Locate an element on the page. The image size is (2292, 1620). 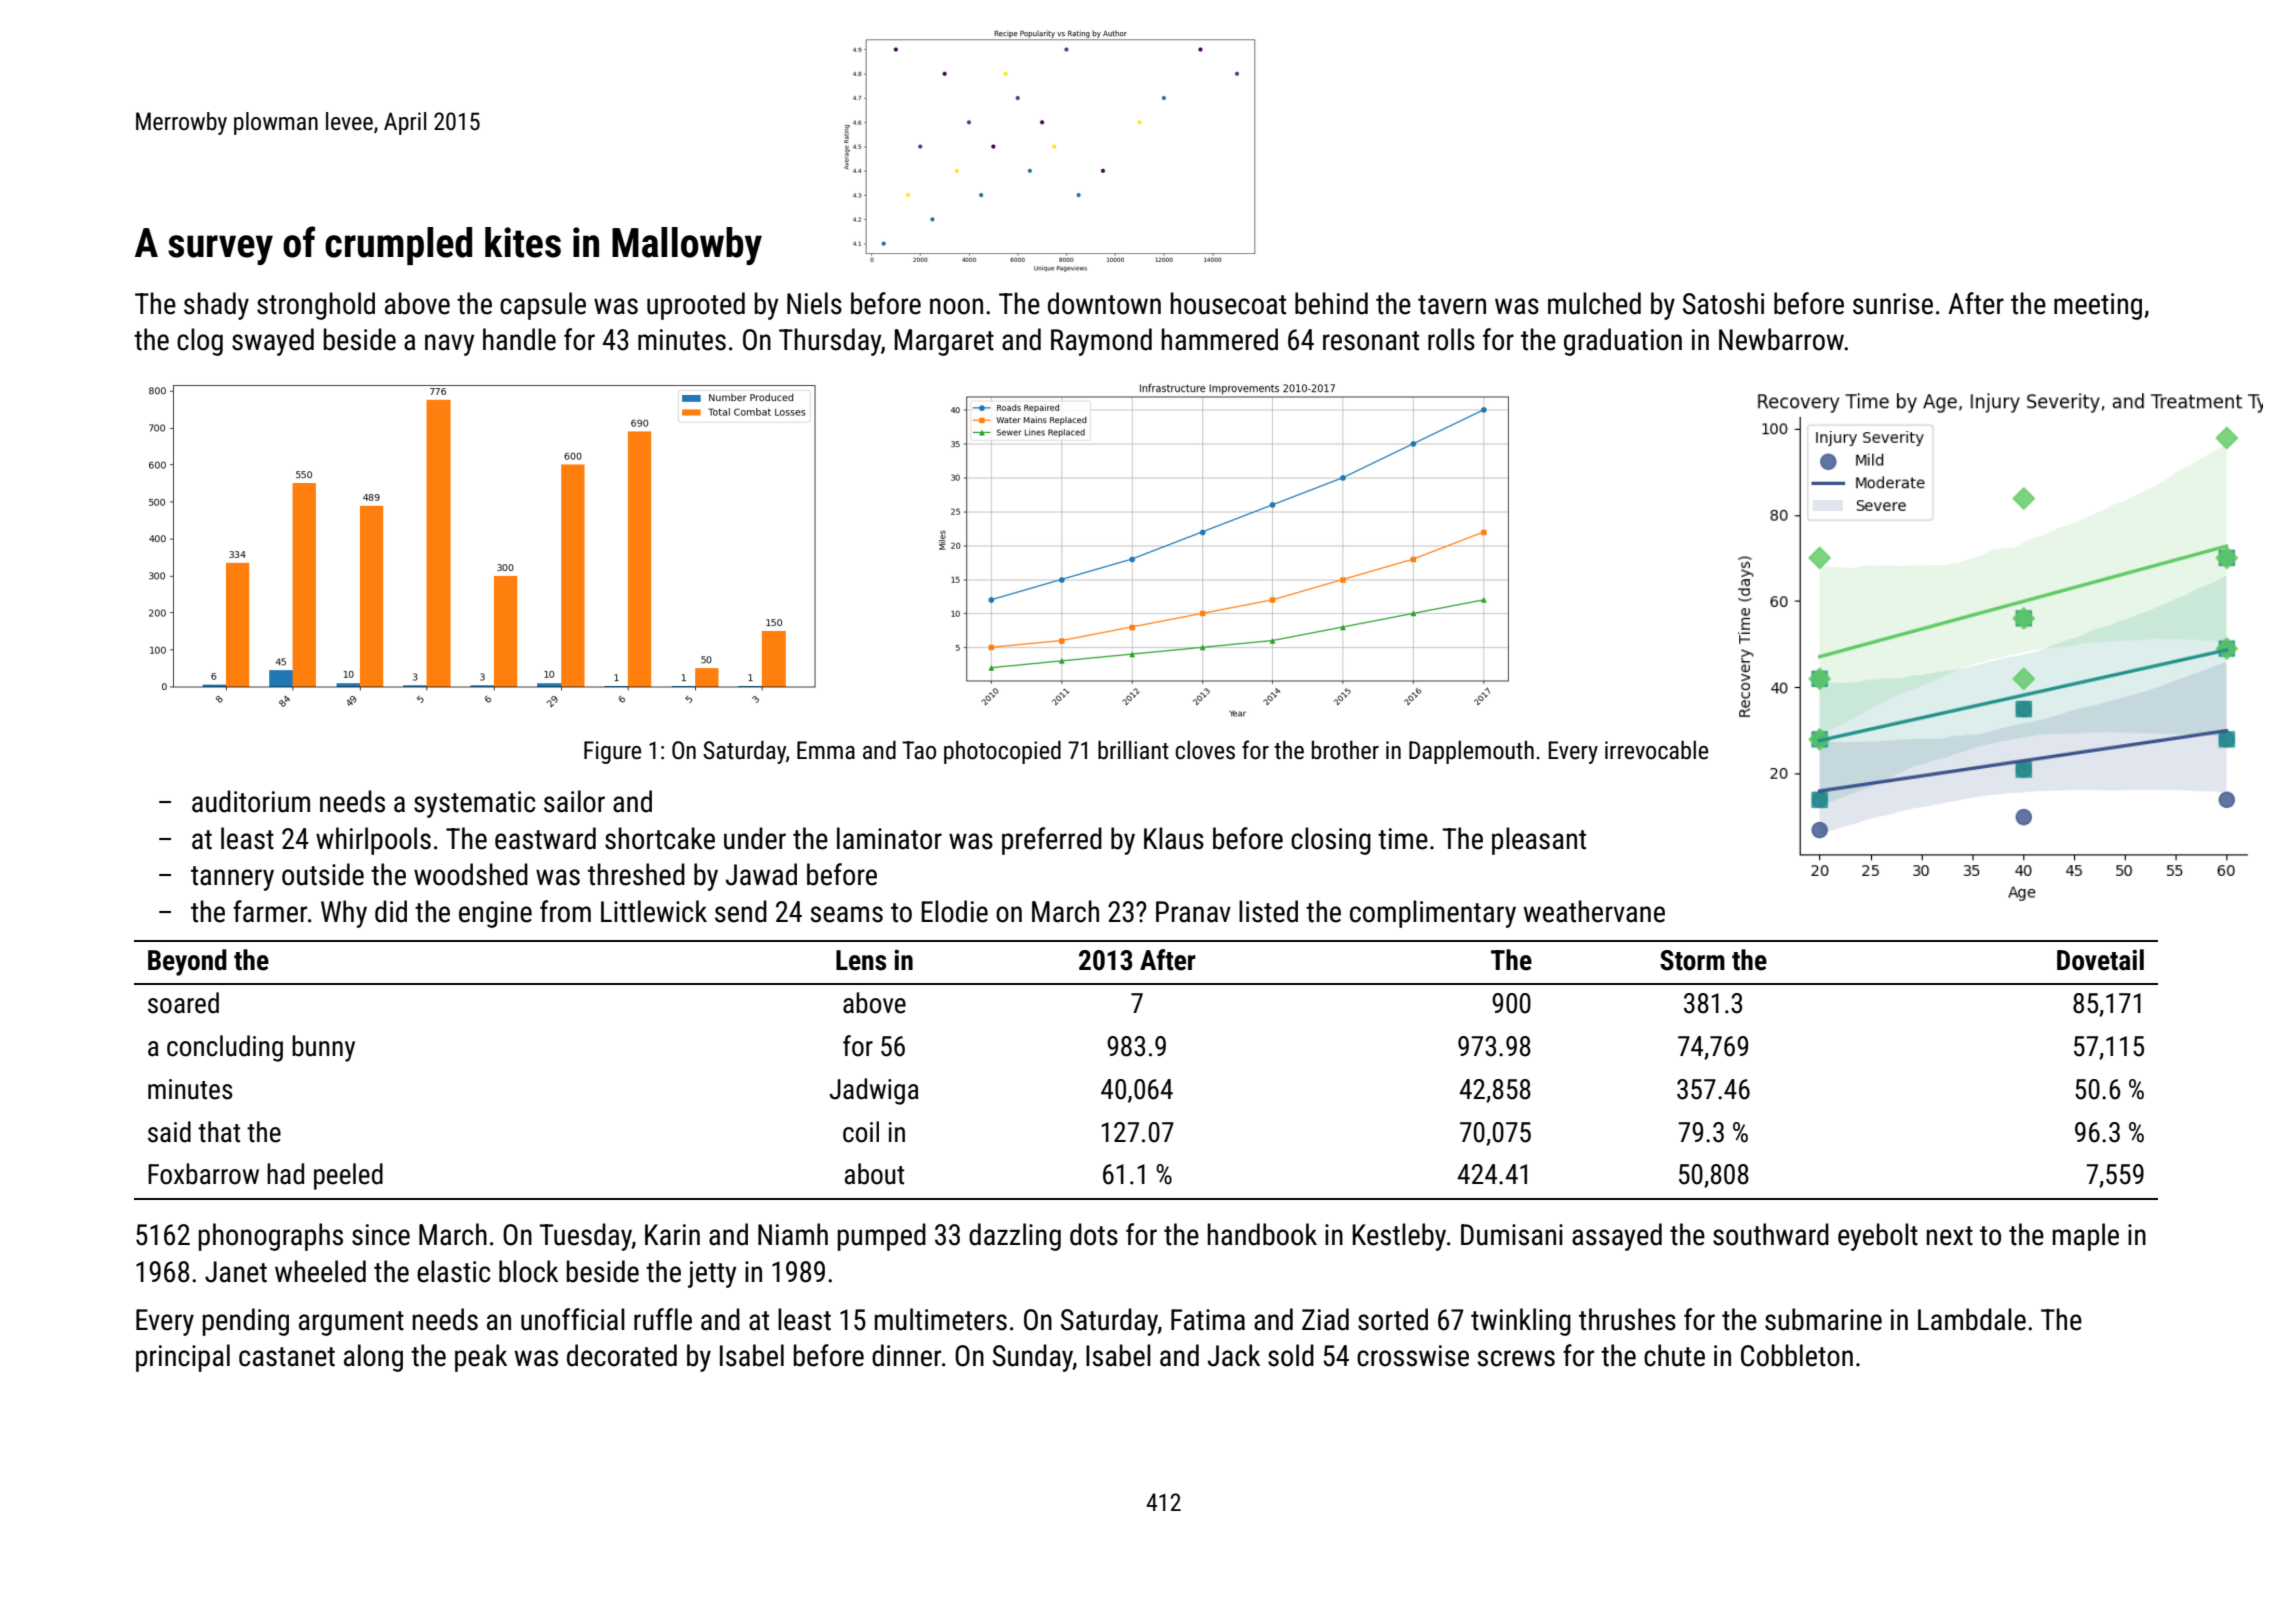
Satoshi is located at coordinates (1723, 303).
